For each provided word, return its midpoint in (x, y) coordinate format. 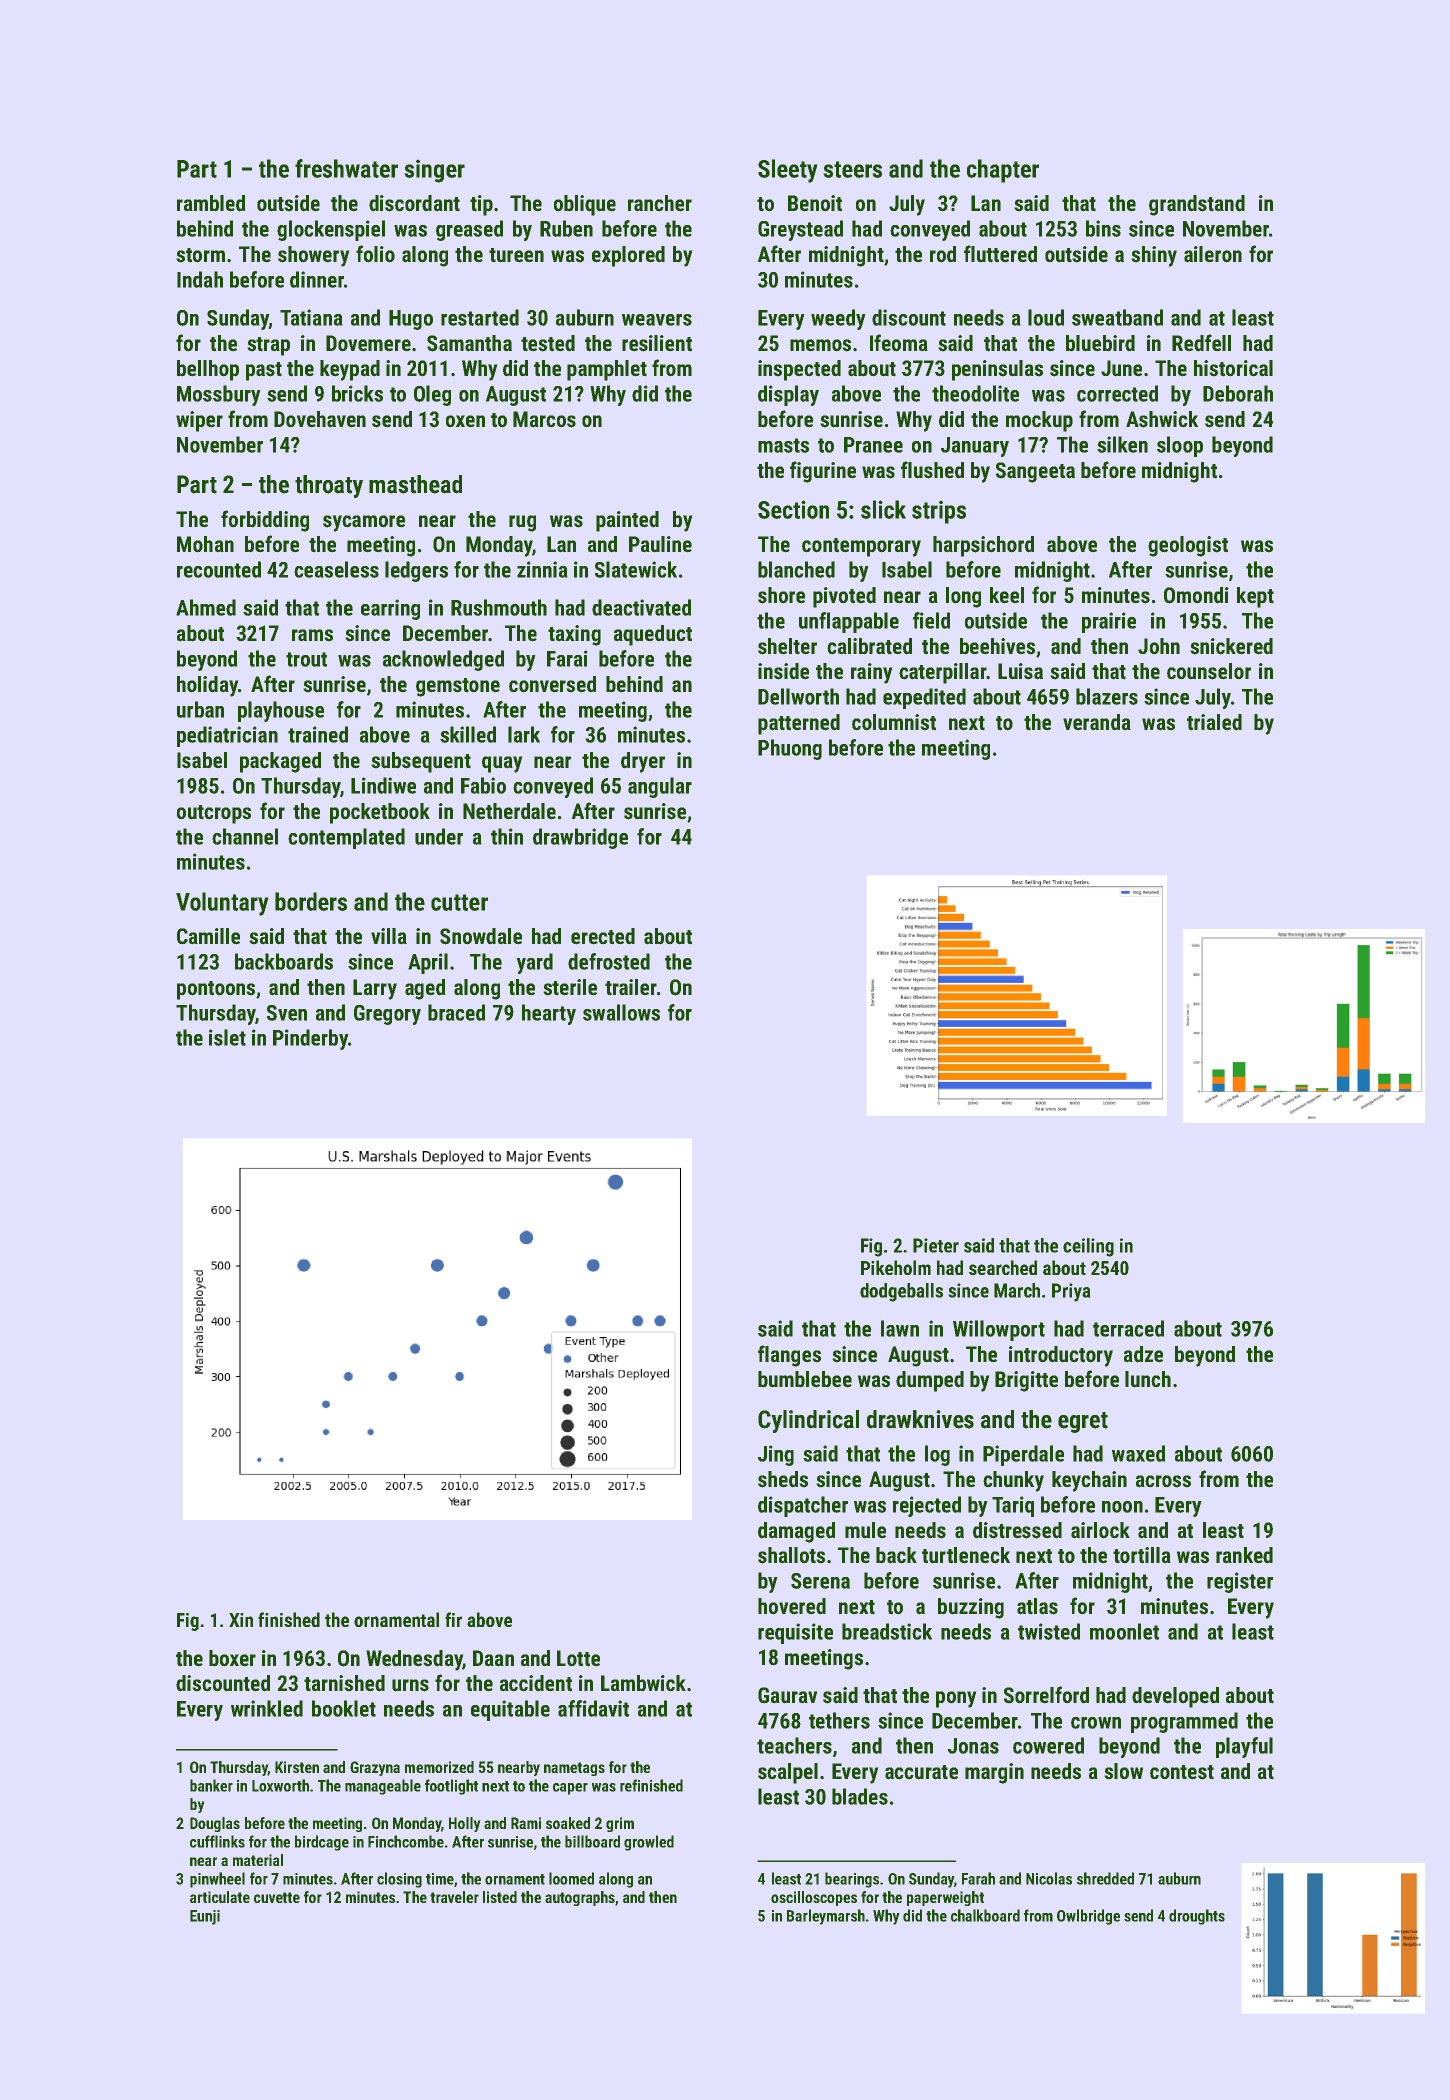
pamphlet (607, 370)
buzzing (971, 1608)
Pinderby (310, 1039)
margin (994, 1773)
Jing (776, 1455)
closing (399, 1880)
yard (534, 963)
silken (1122, 444)
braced (456, 1012)
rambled (211, 203)
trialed (1214, 722)
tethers (839, 1720)
